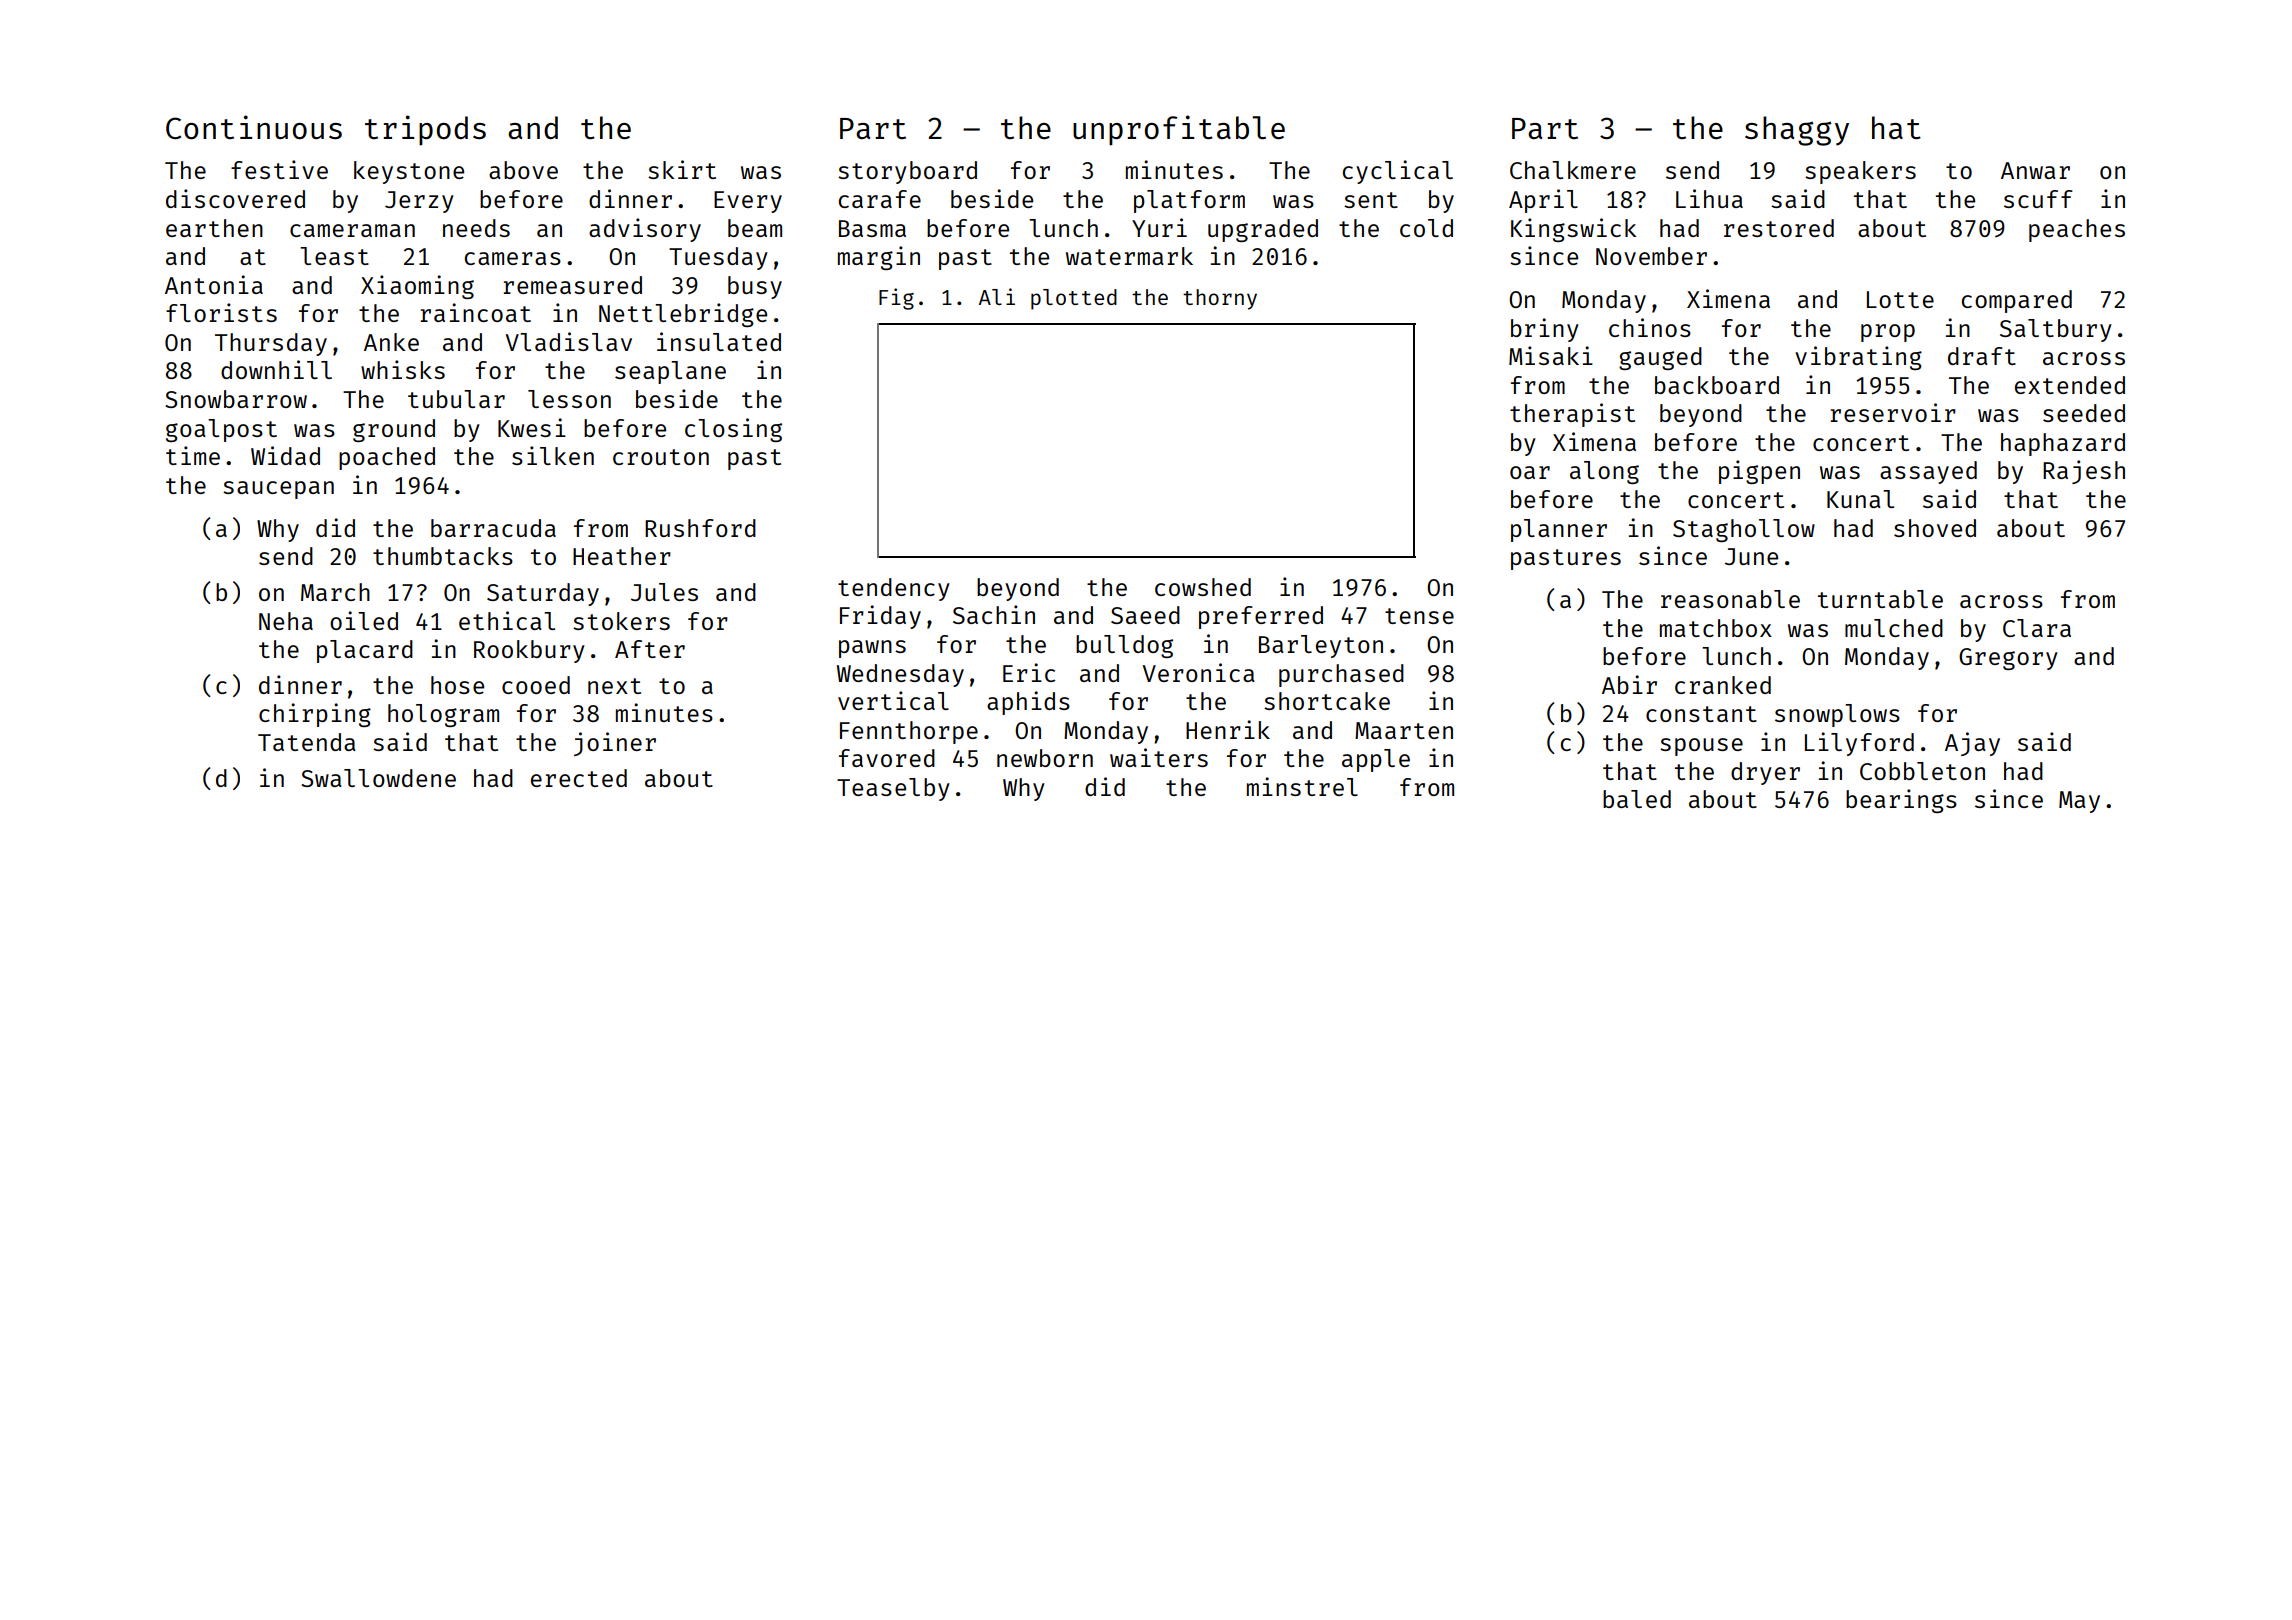  I want to click on Saltbury, so click(2056, 330).
